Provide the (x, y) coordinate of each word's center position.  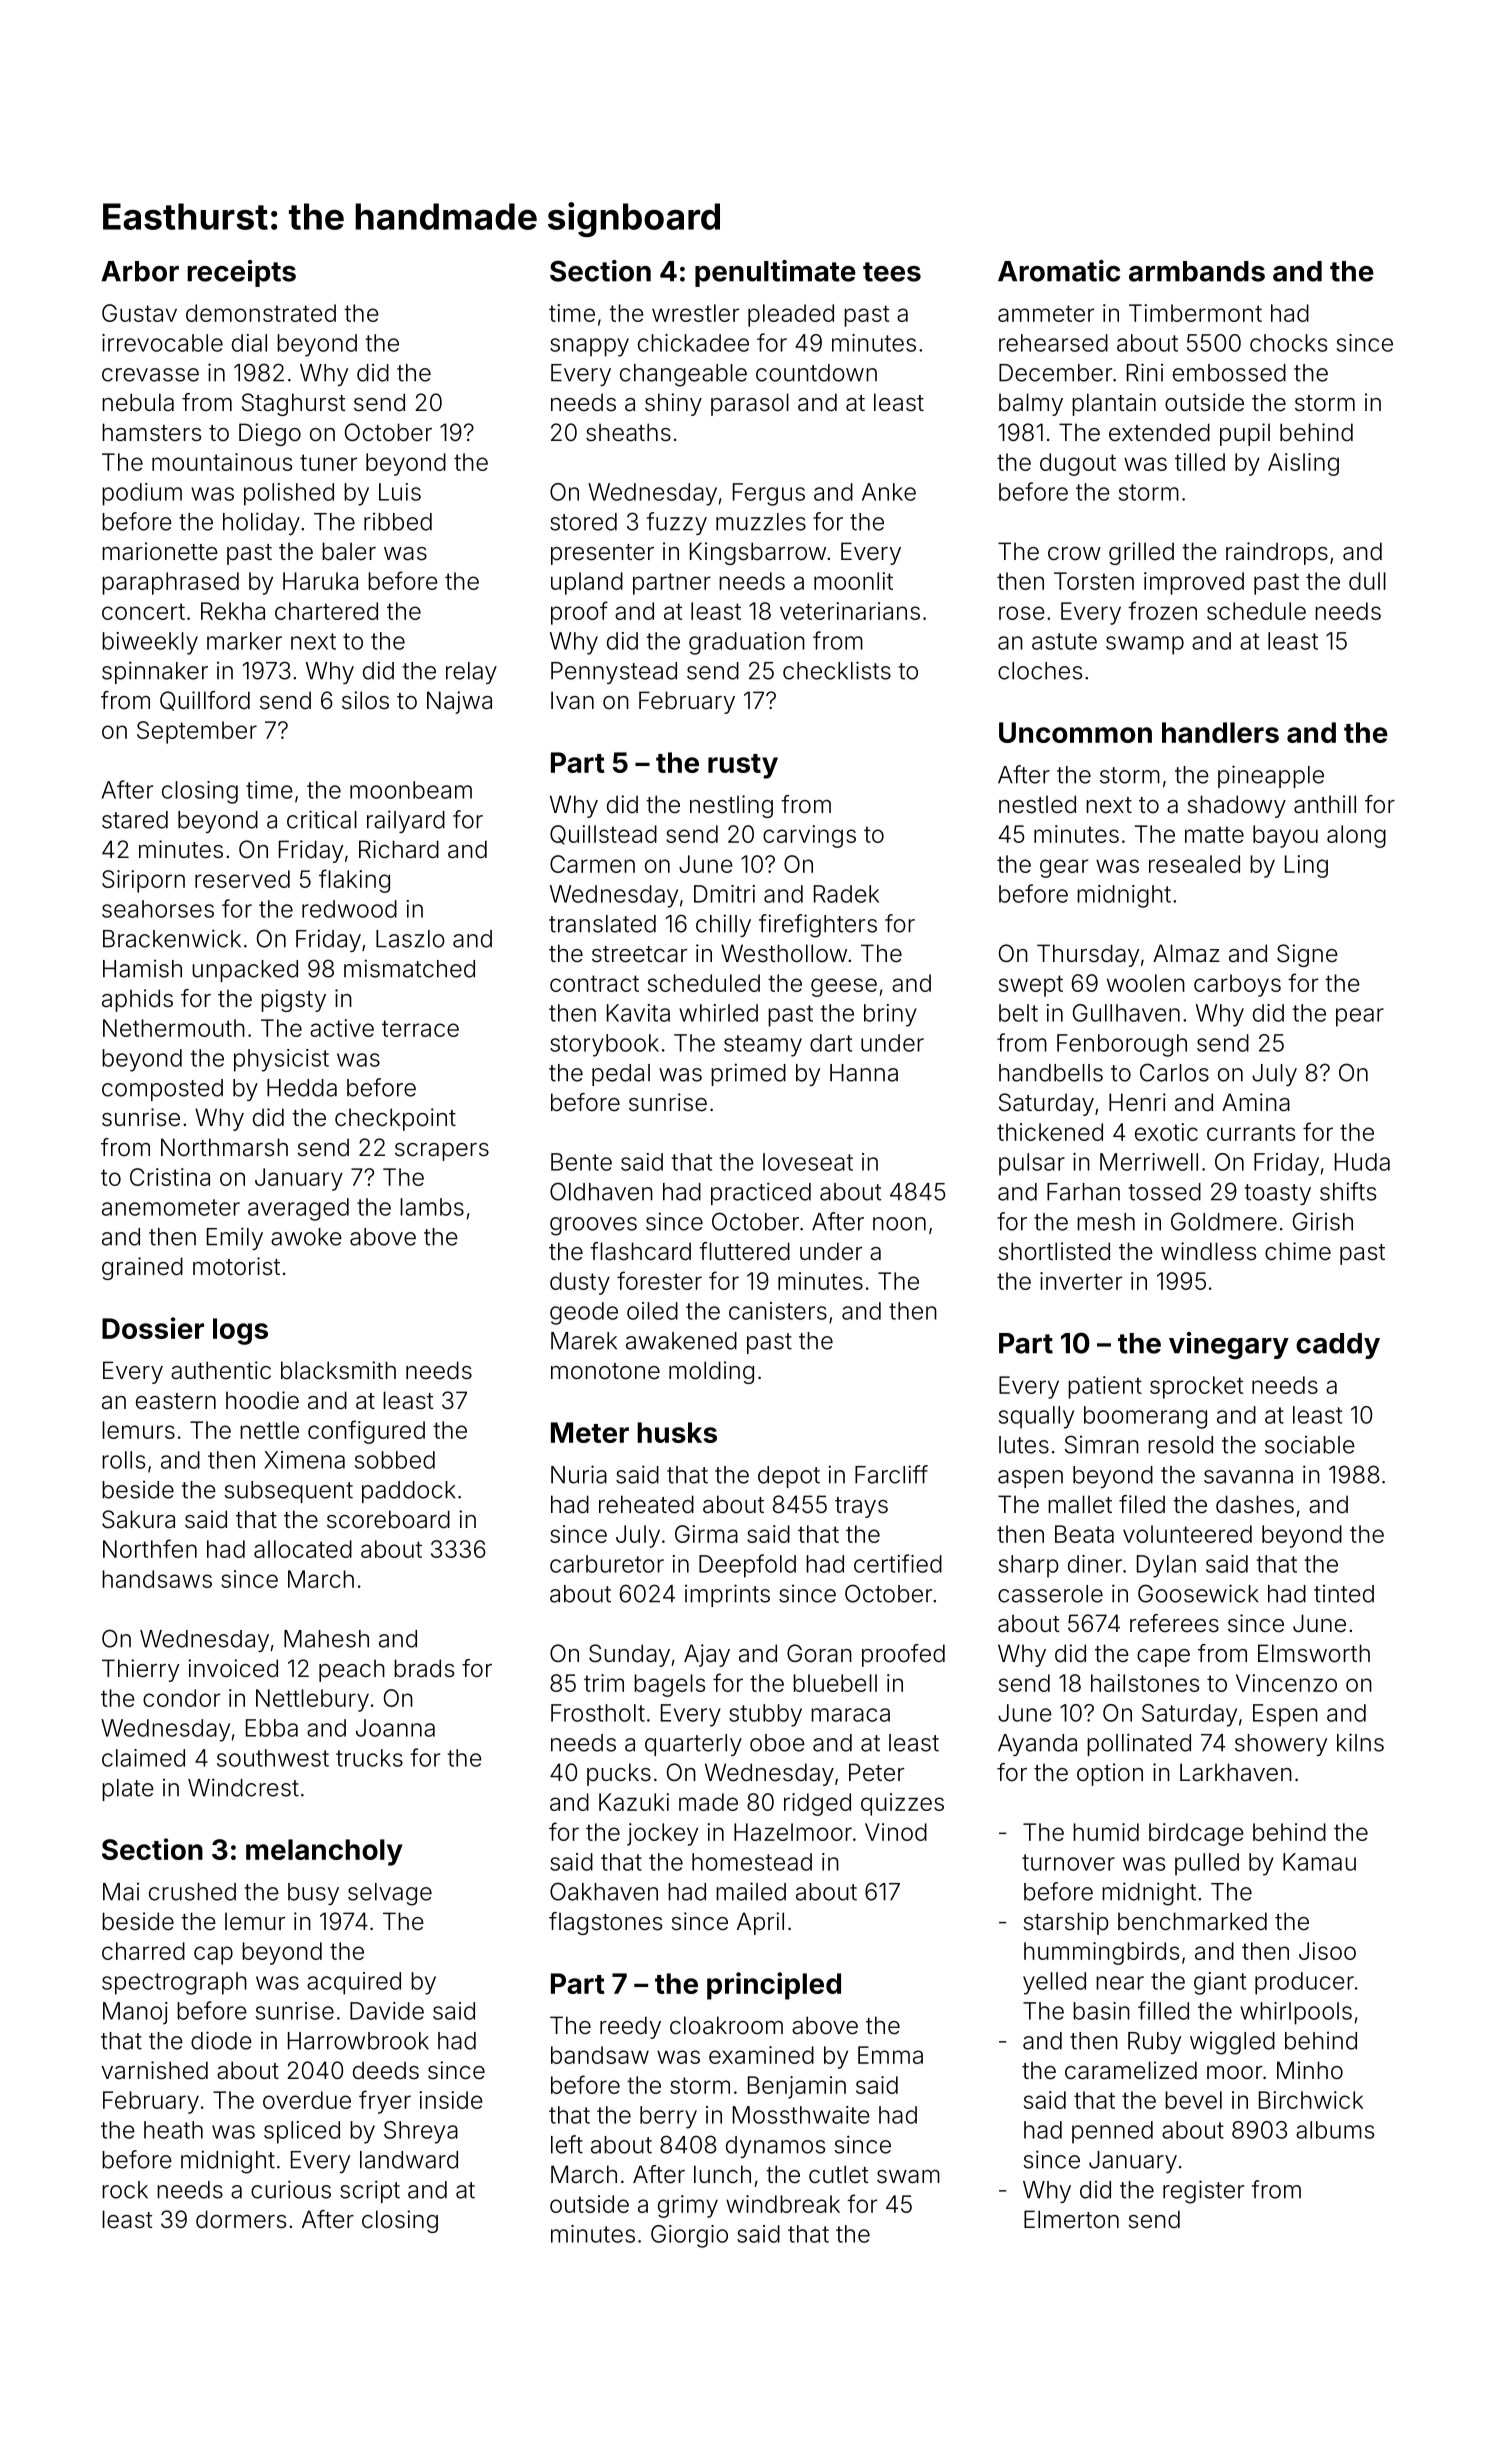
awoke (306, 1237)
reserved (242, 879)
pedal (621, 1075)
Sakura (138, 1519)
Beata (1084, 1534)
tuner (328, 462)
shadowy (1237, 806)
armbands (1197, 271)
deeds (386, 2070)
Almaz (1186, 953)
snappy (589, 347)
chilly (723, 925)
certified (898, 1563)
